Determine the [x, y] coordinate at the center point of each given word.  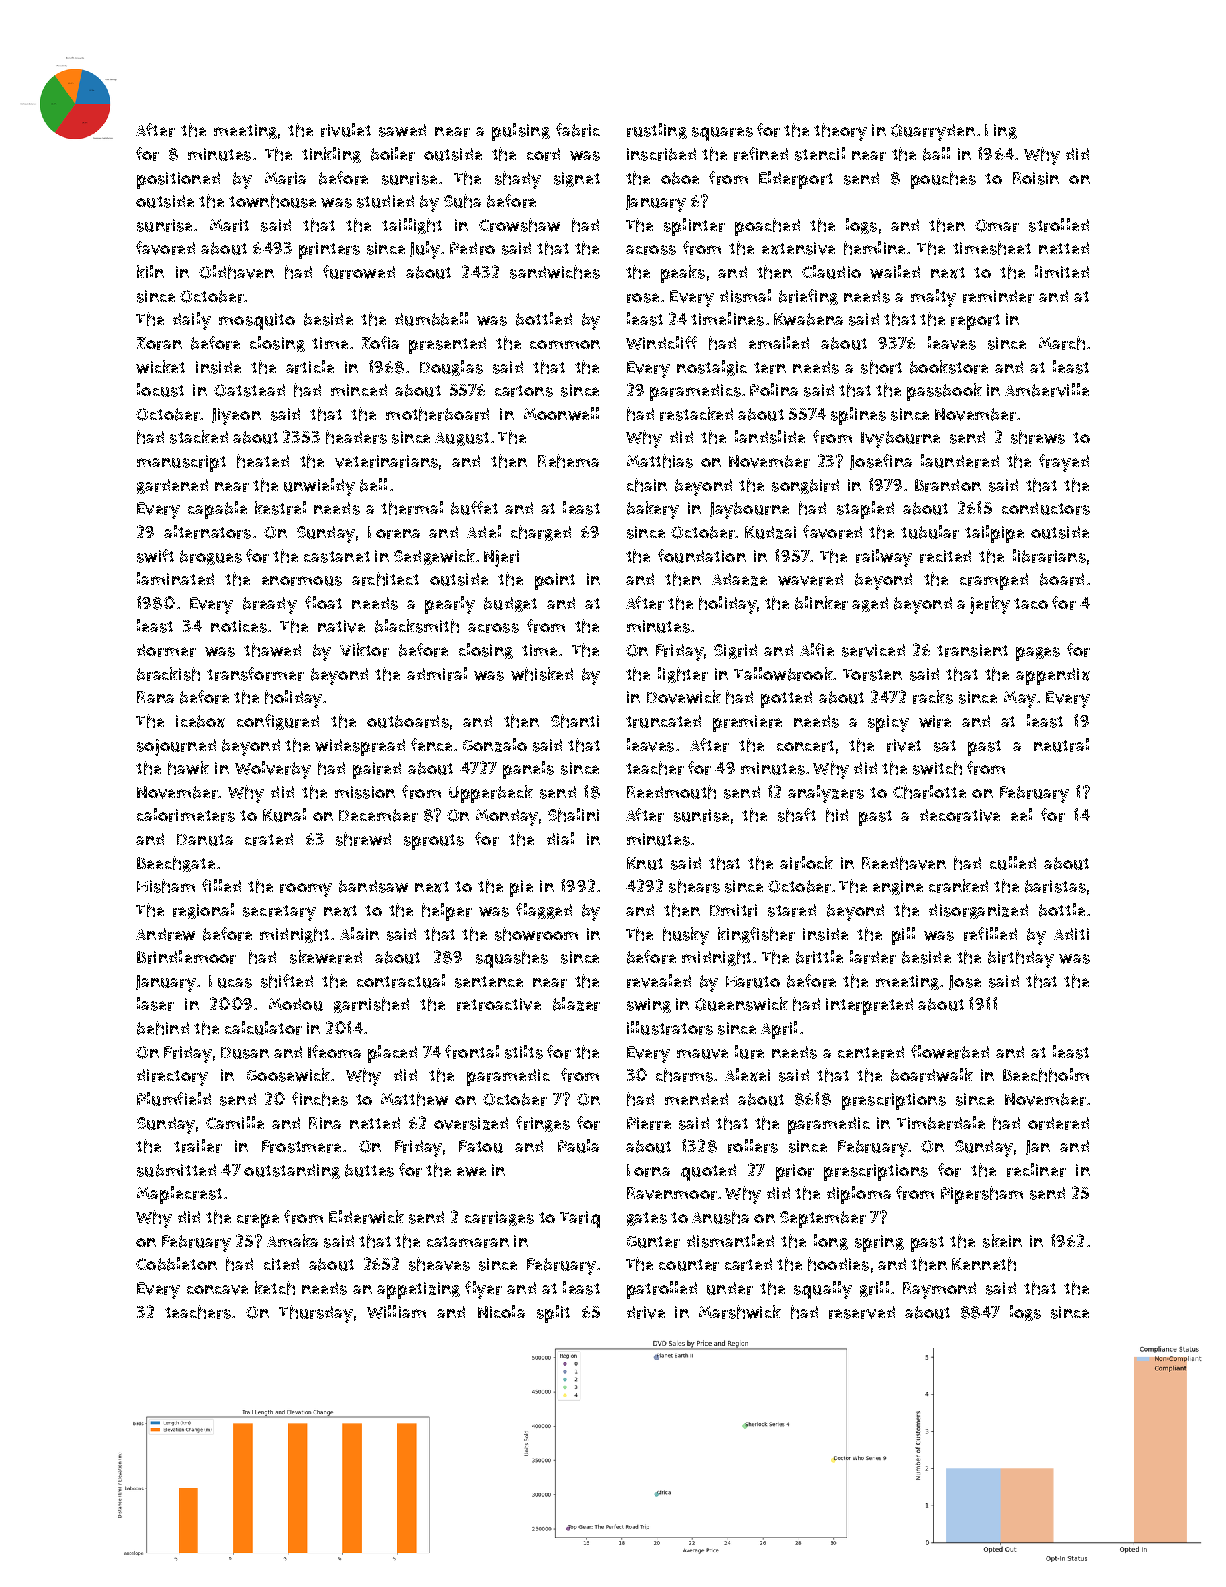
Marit [229, 225]
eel [1021, 814]
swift [155, 556]
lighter [683, 675]
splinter [694, 227]
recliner [1036, 1170]
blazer [576, 1004]
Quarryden [933, 132]
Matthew [414, 1099]
